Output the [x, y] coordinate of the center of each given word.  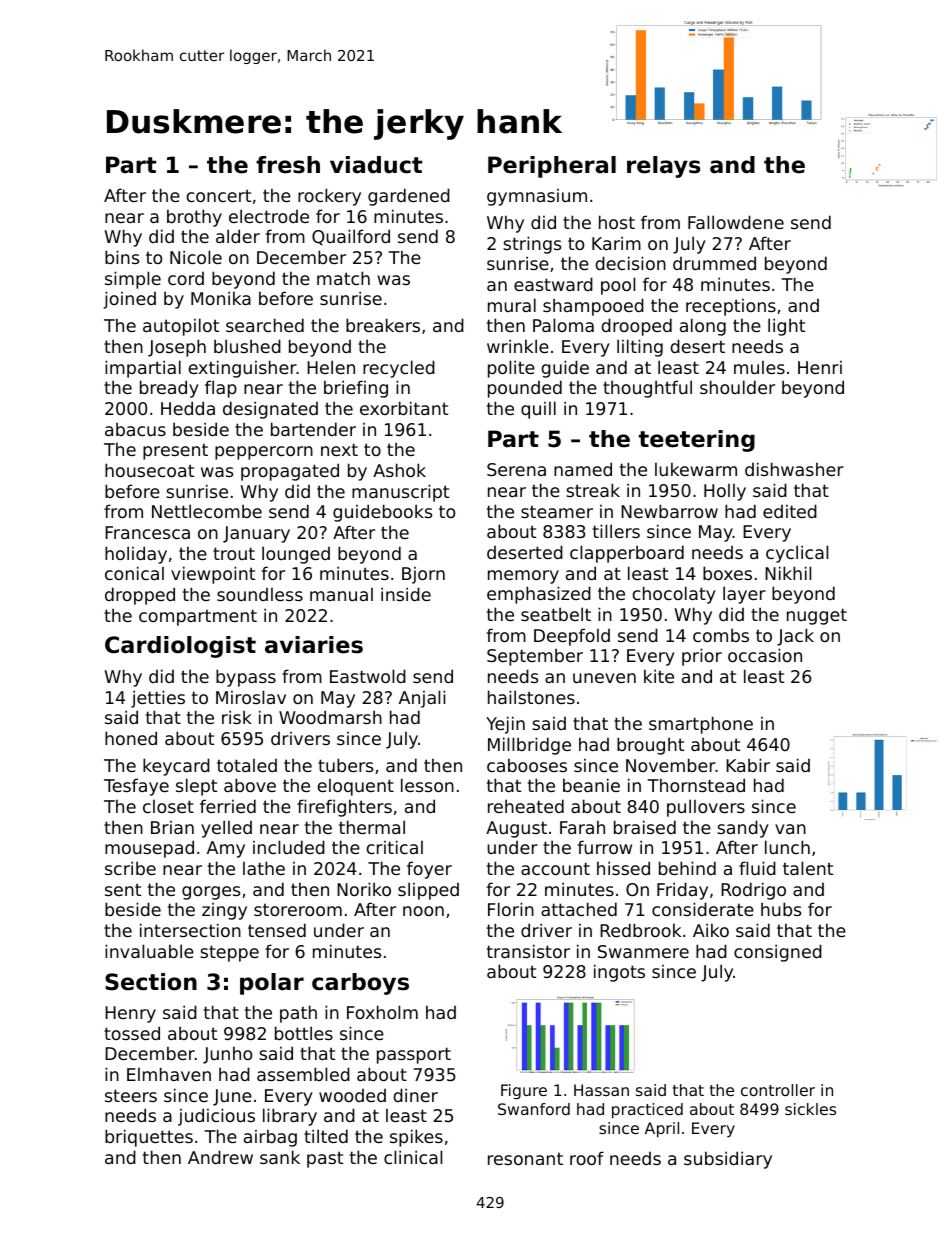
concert [218, 195]
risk [237, 717]
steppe [229, 953]
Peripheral [552, 167]
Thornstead [696, 785]
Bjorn [423, 575]
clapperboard [627, 554]
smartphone [701, 725]
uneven [604, 678]
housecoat [149, 470]
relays [663, 167]
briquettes [149, 1138]
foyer [429, 870]
